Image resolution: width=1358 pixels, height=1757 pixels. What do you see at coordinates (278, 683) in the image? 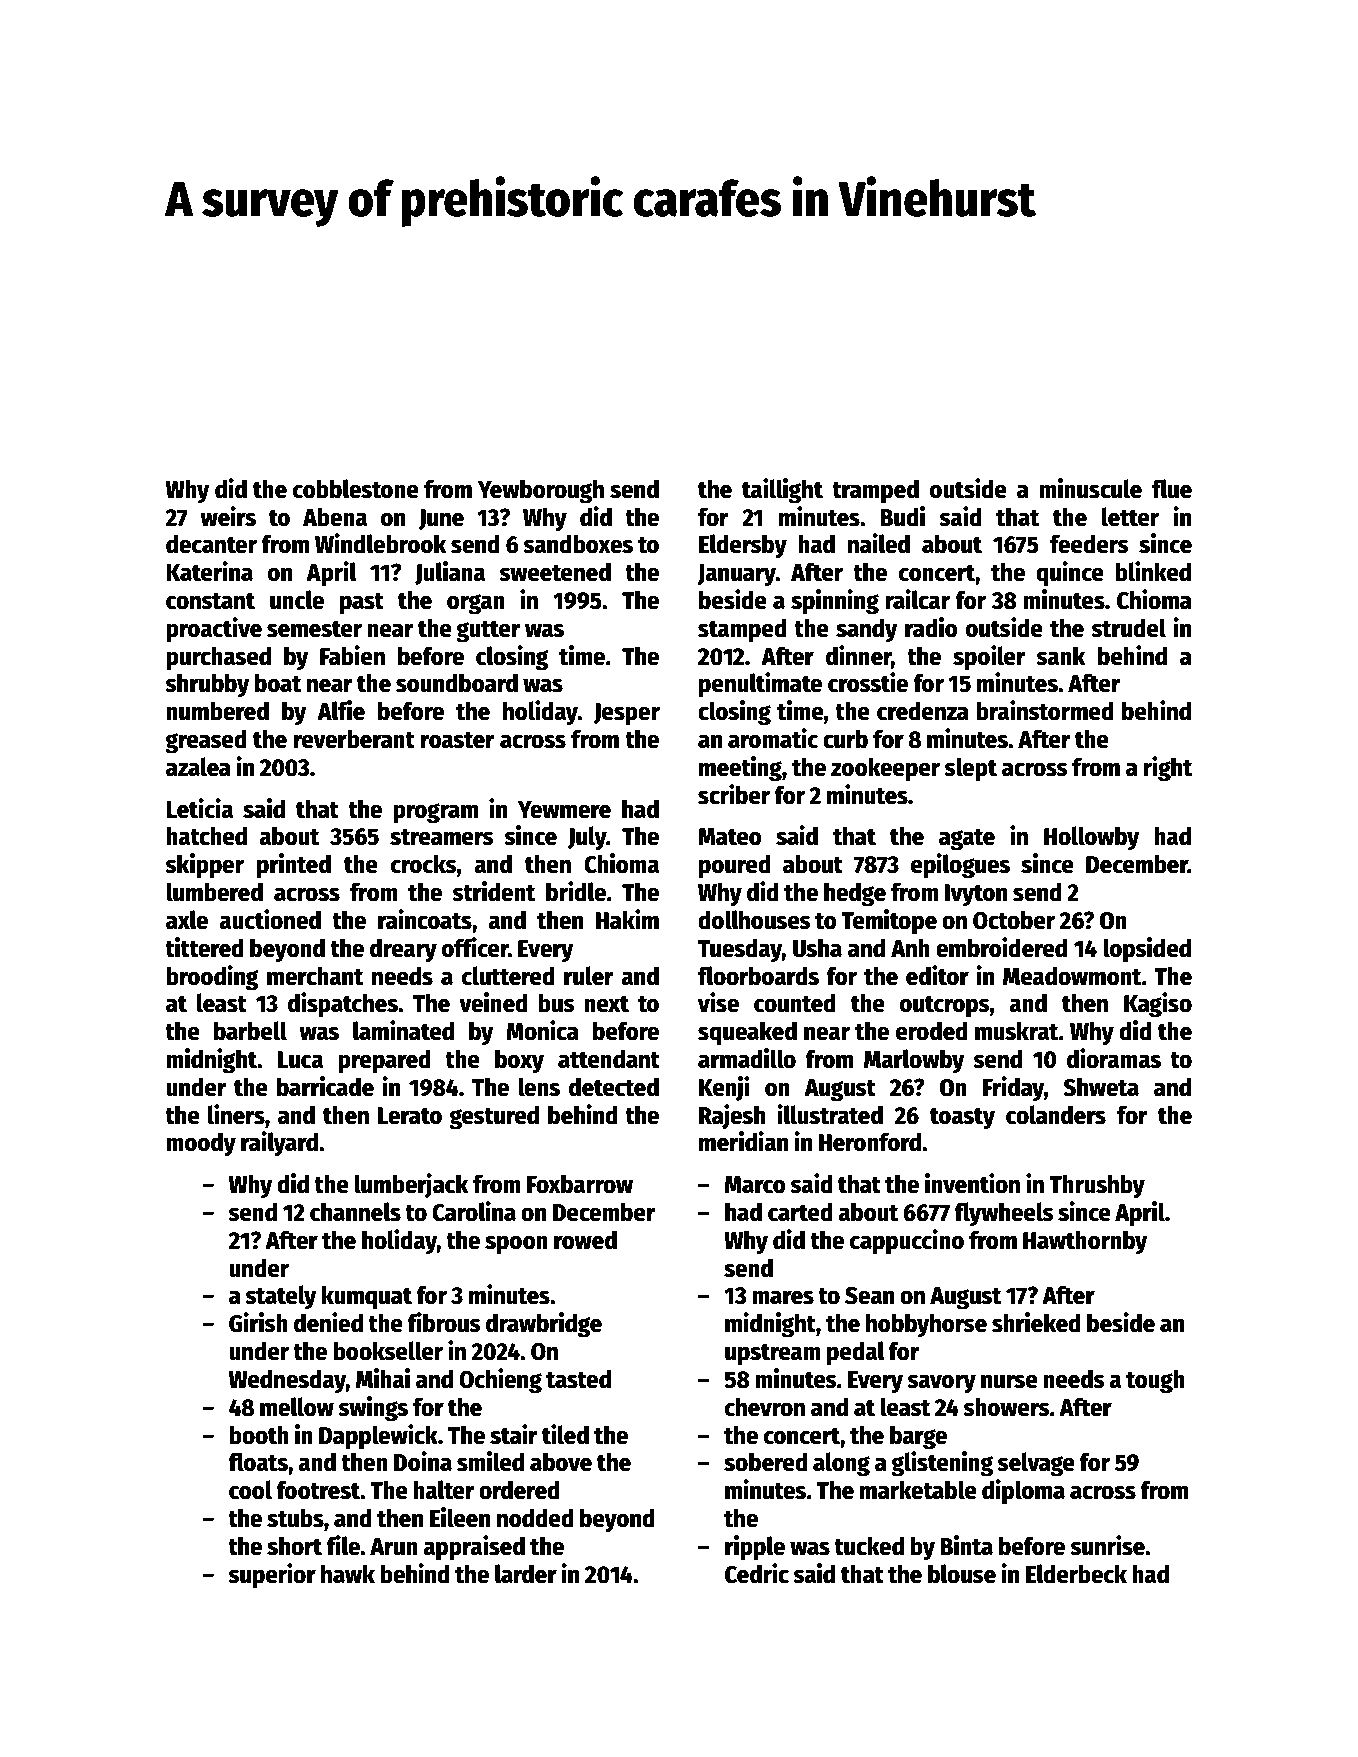
I see `boat` at bounding box center [278, 683].
